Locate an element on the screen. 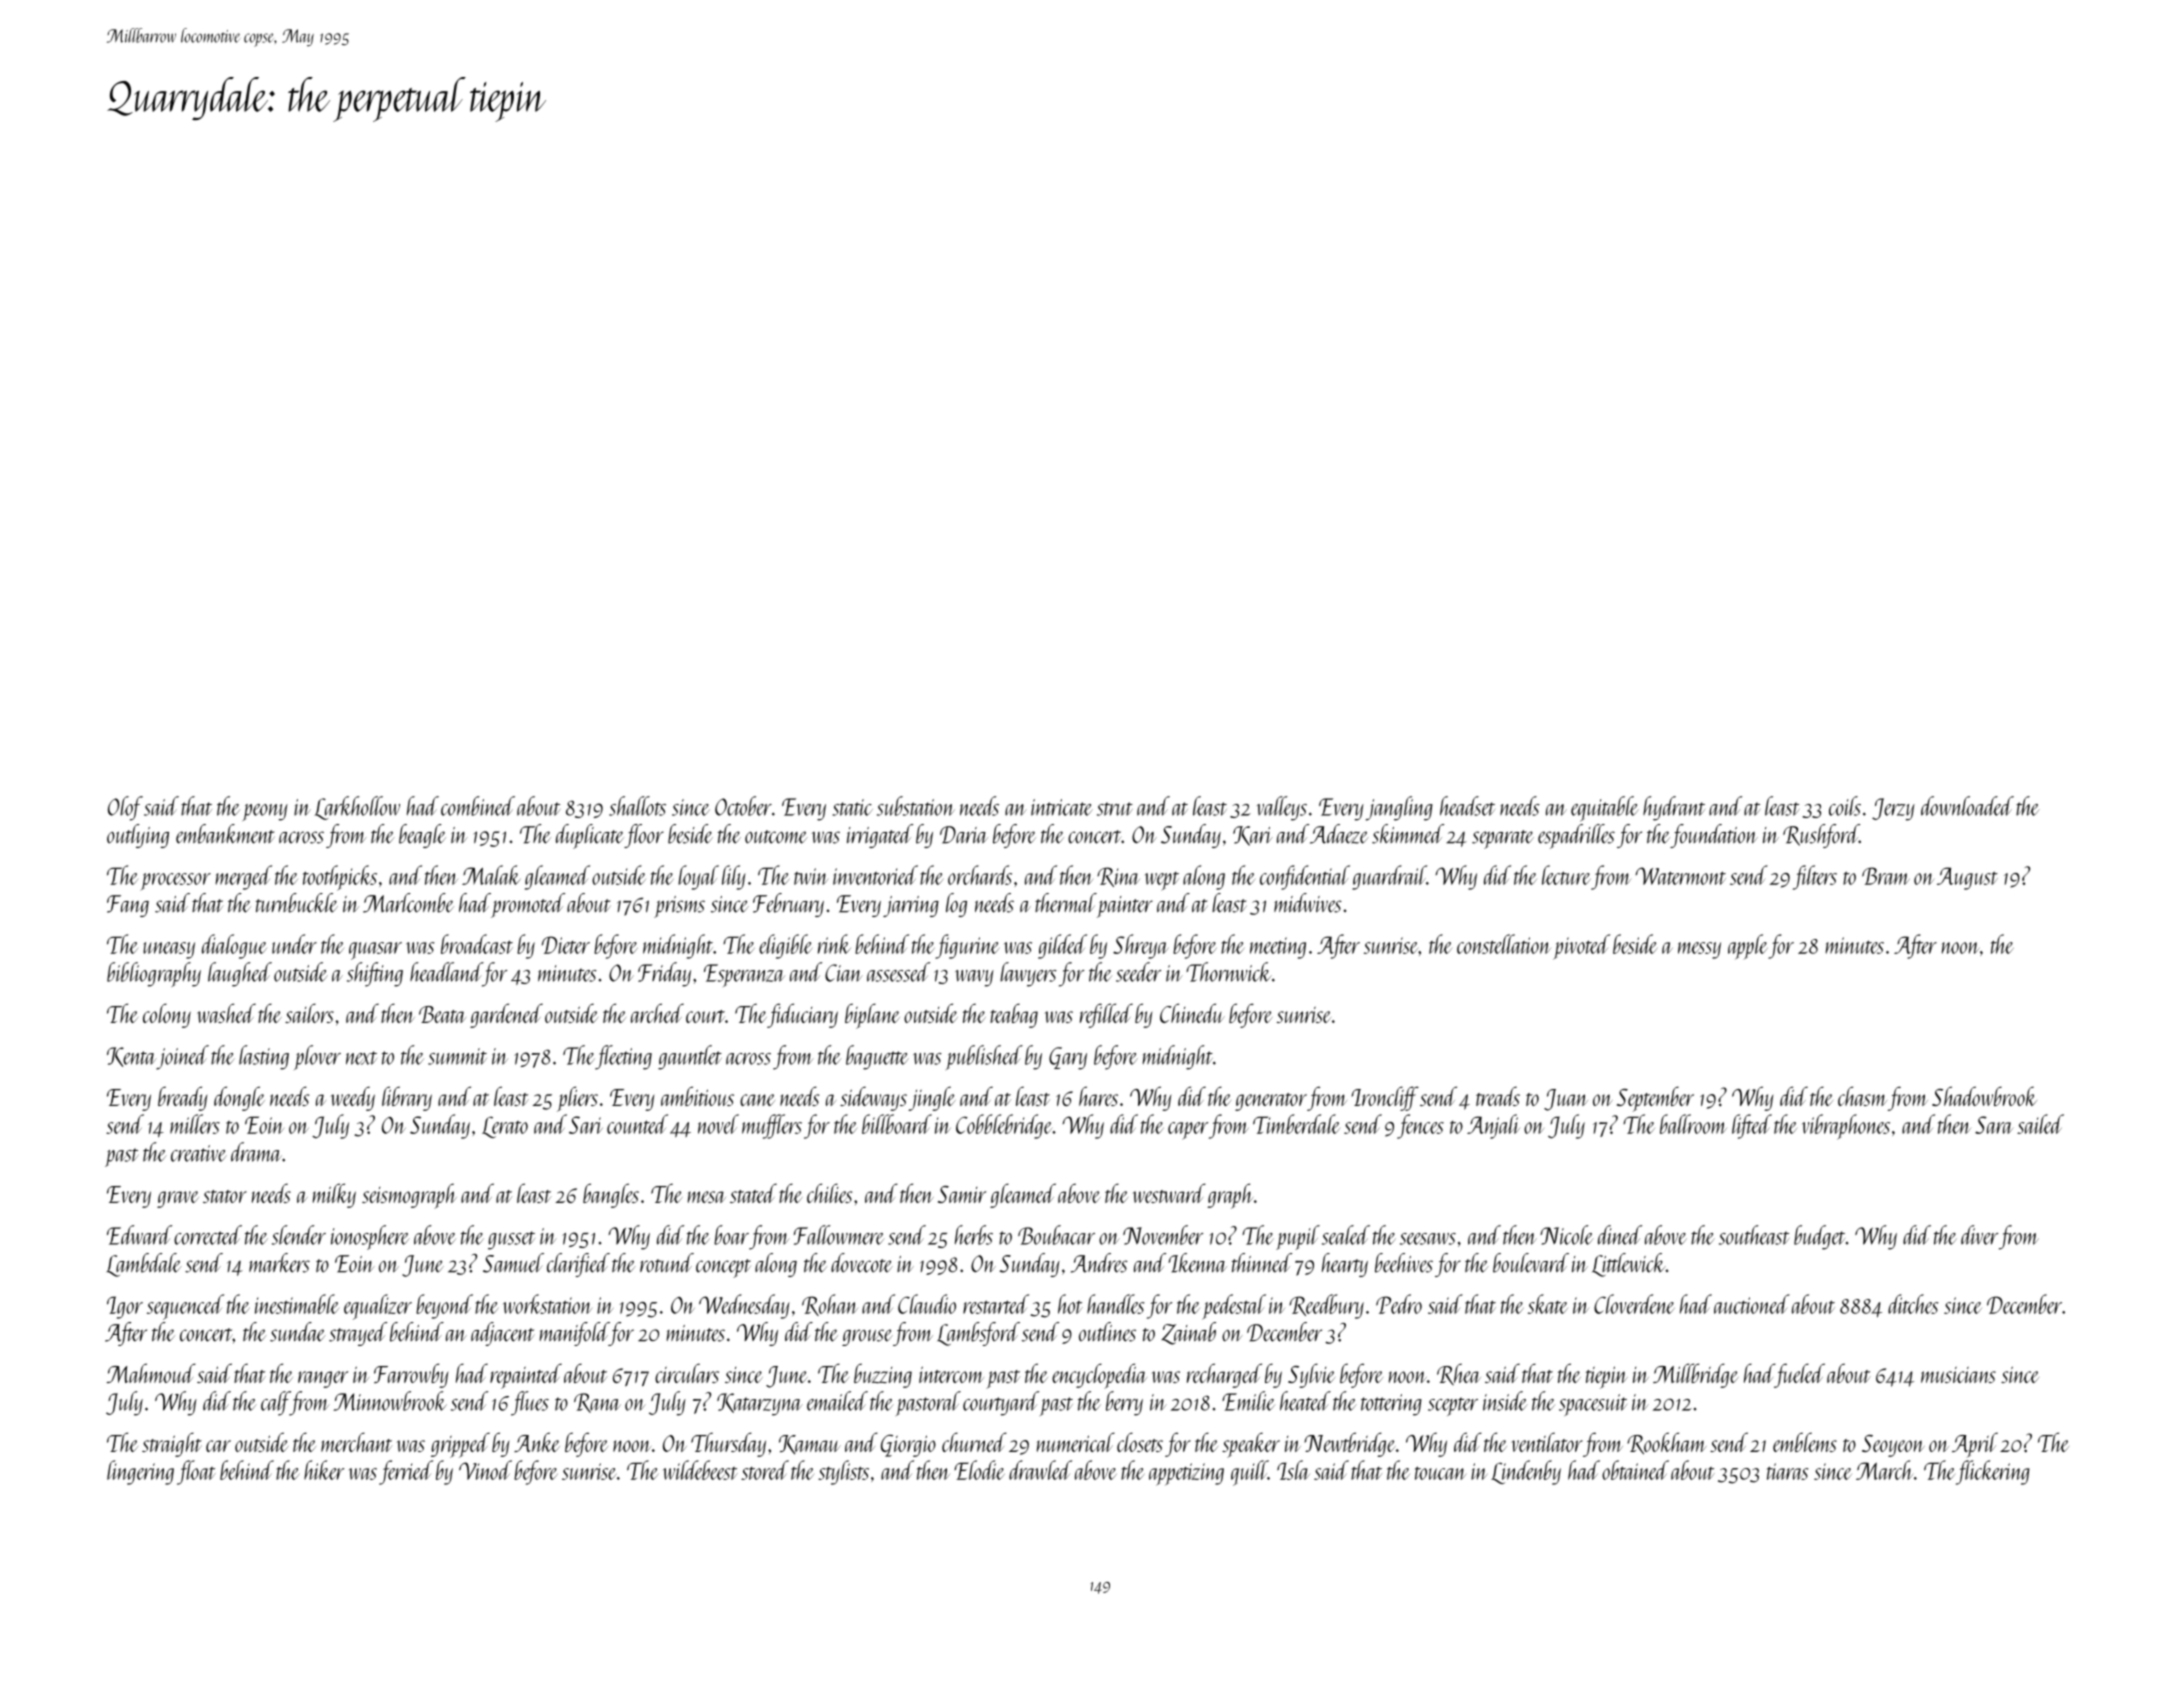 This screenshot has height=1683, width=2178. Olof is located at coordinates (125, 808).
